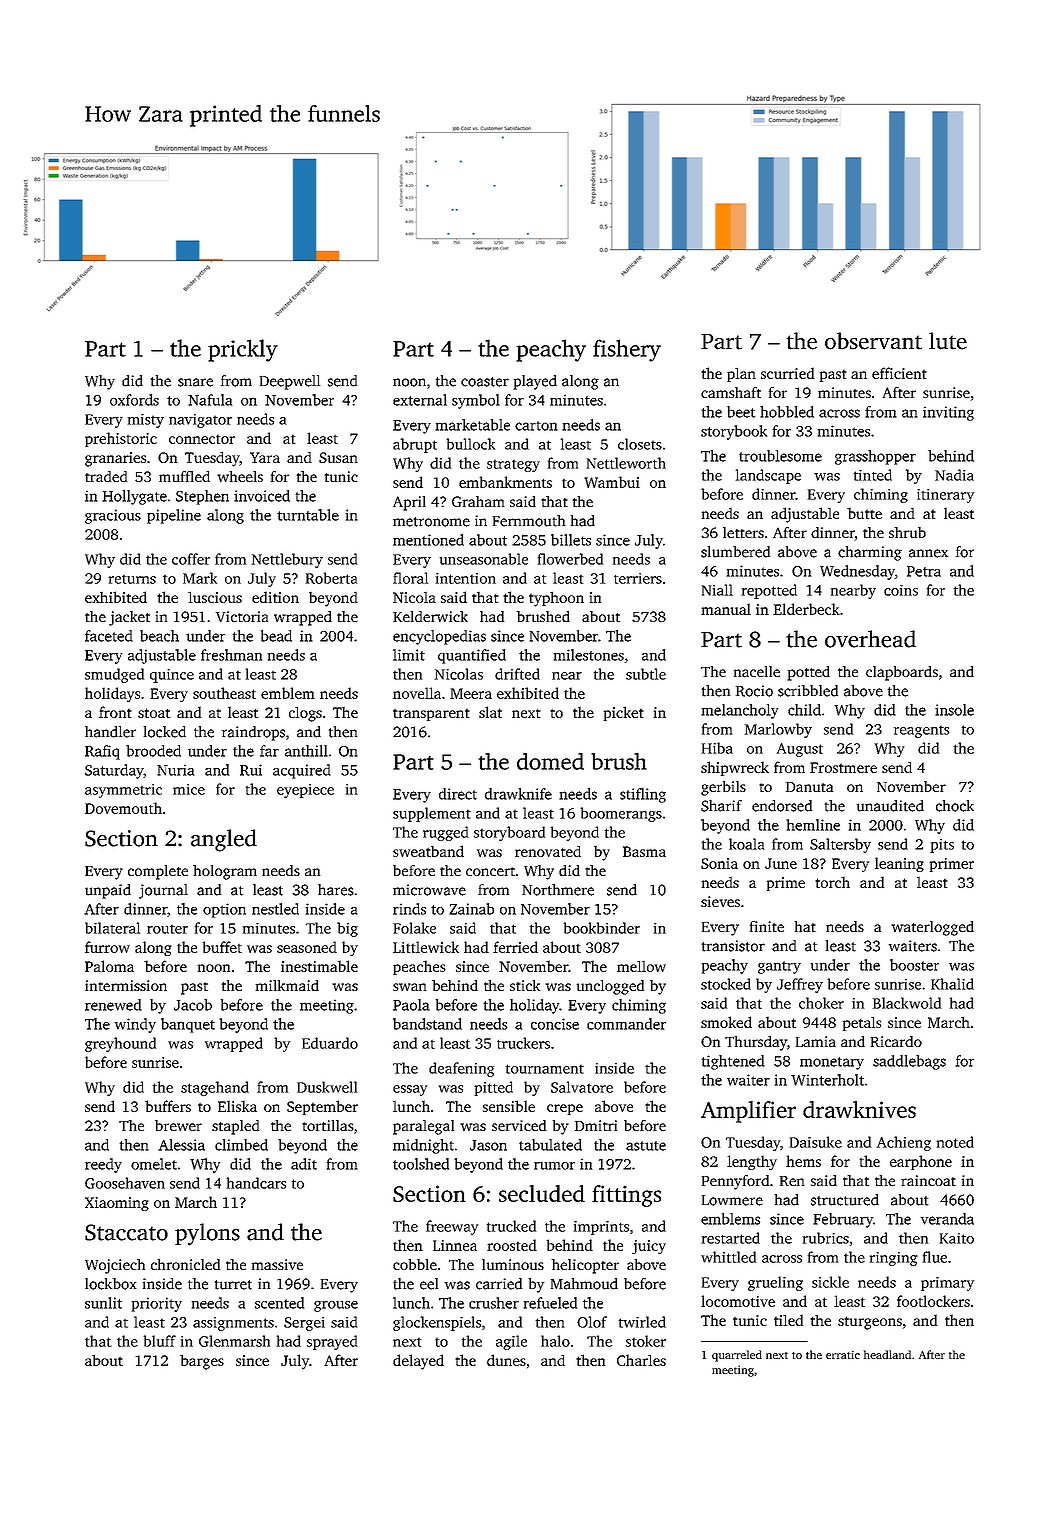 This screenshot has width=1059, height=1534. What do you see at coordinates (862, 1023) in the screenshot?
I see `petals` at bounding box center [862, 1023].
